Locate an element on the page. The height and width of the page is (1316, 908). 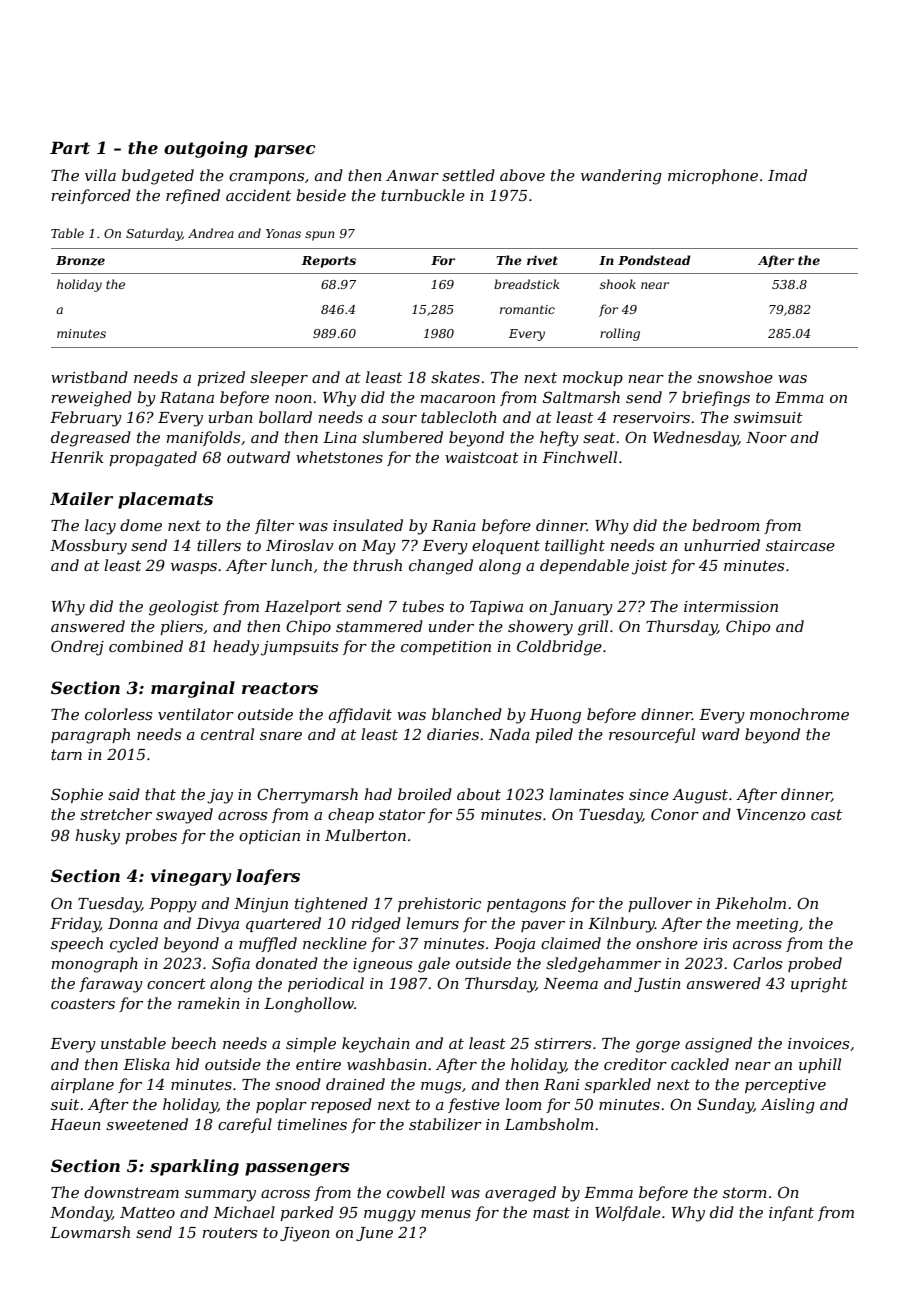
eloquent is located at coordinates (506, 546).
